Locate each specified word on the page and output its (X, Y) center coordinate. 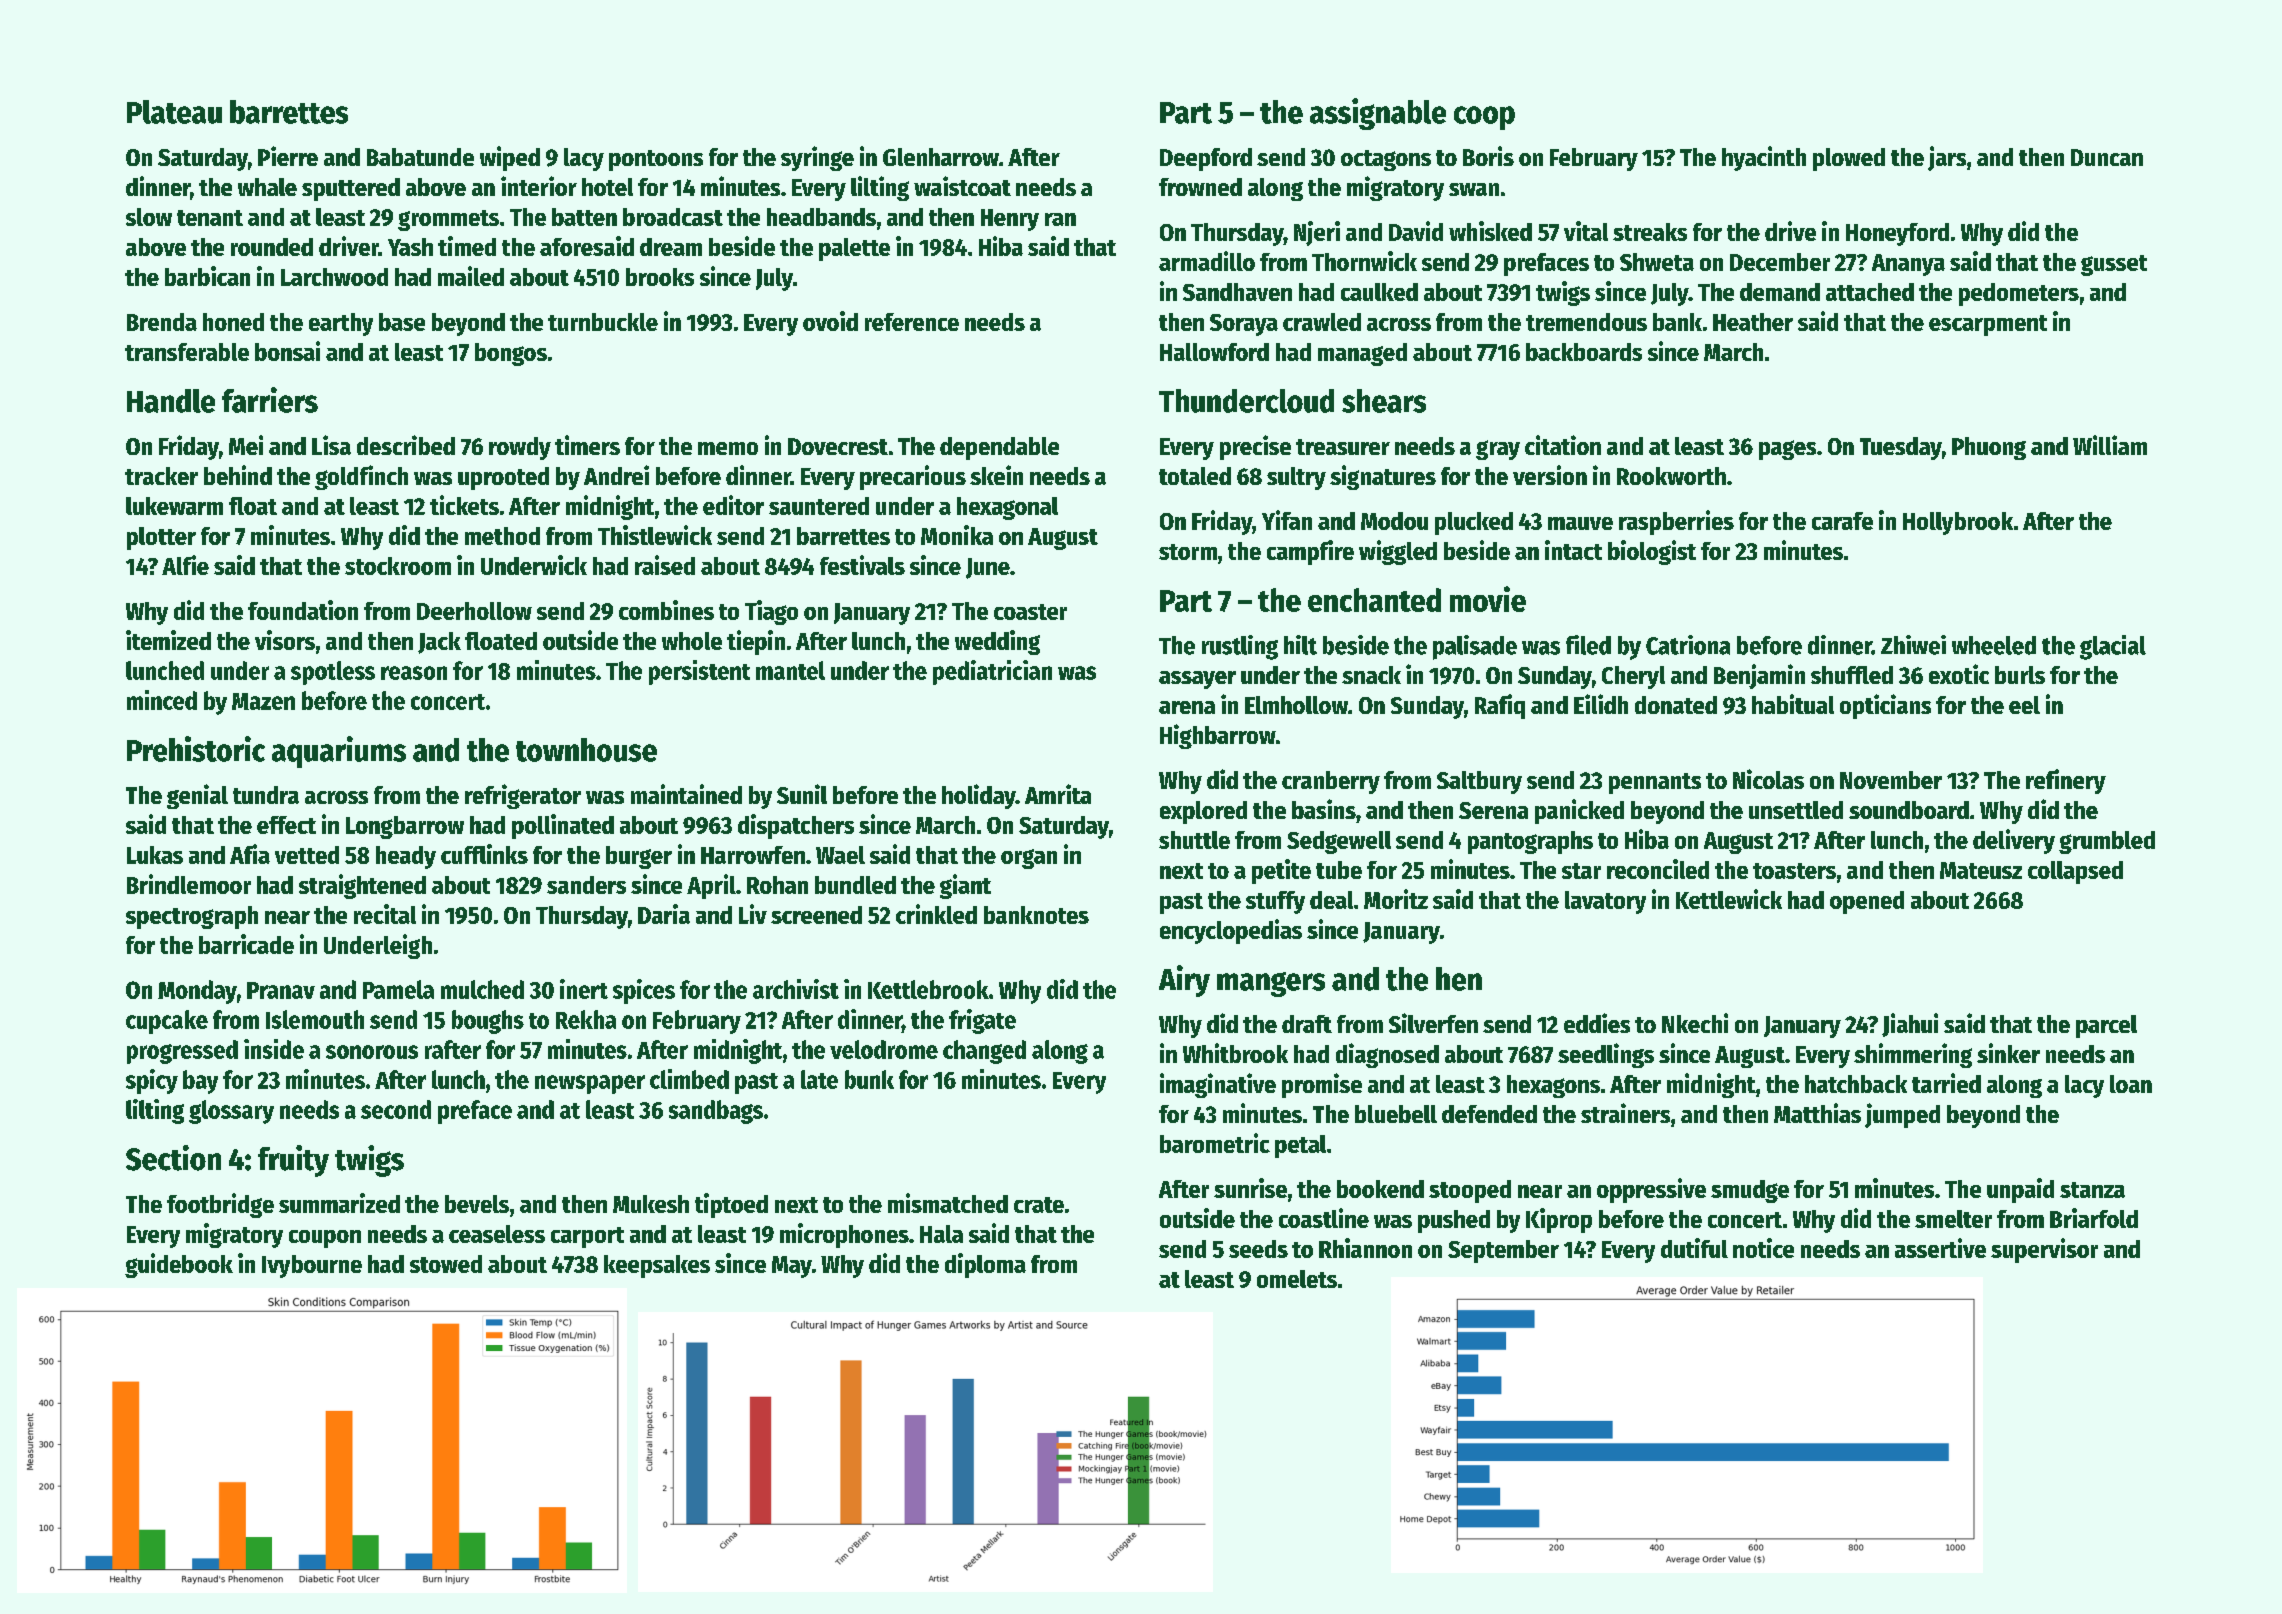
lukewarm (174, 506)
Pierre (288, 156)
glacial (2113, 647)
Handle (171, 401)
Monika (957, 535)
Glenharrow (941, 157)
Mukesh (651, 1204)
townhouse (586, 750)
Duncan (2107, 157)
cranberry (1331, 782)
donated (1676, 705)
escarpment (1988, 325)
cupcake (167, 1022)
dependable (999, 448)
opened (1867, 902)
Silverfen (1433, 1023)
